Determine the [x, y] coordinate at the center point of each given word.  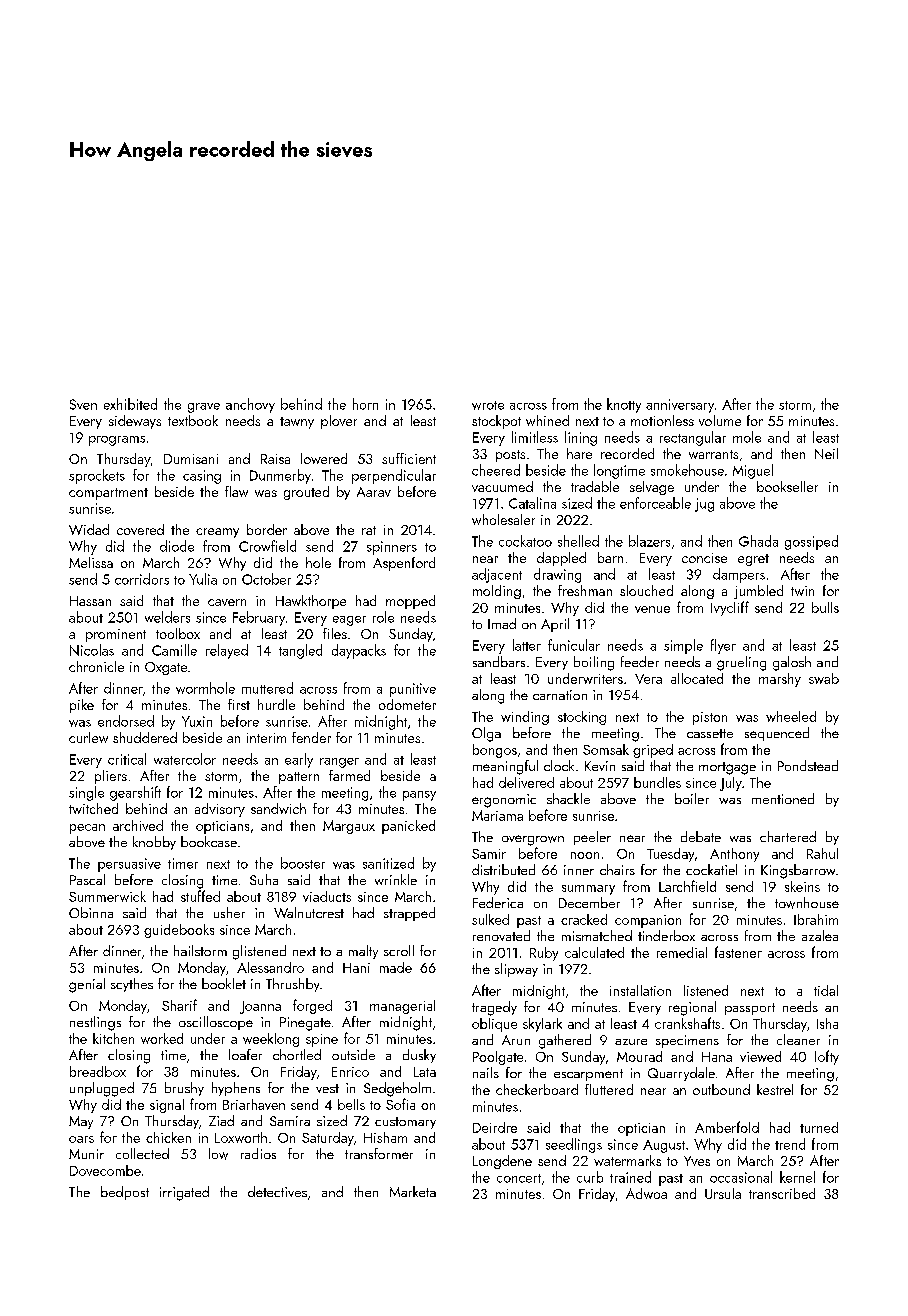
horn [365, 404]
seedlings [574, 1145]
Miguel [753, 471]
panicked [408, 827]
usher [229, 912]
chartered [788, 836]
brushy [184, 1089]
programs [117, 441]
